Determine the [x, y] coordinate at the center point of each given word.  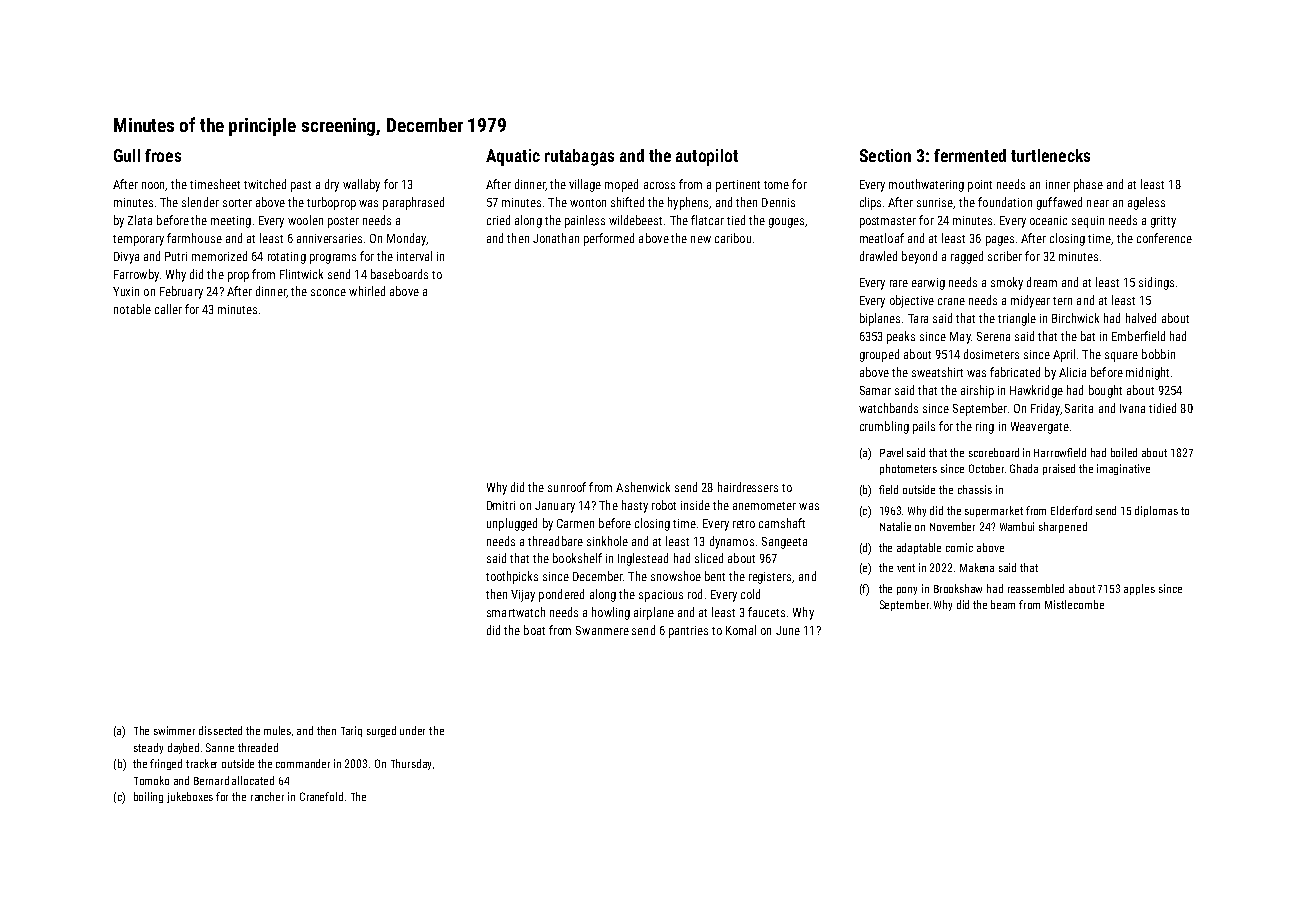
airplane [654, 613]
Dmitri [501, 505]
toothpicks [512, 577]
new [701, 239]
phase [1088, 185]
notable [132, 309]
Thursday [411, 764]
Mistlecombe [1074, 604]
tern [1062, 301]
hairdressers [748, 487]
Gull [127, 155]
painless [585, 221]
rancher [267, 796]
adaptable [919, 548]
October [986, 468]
